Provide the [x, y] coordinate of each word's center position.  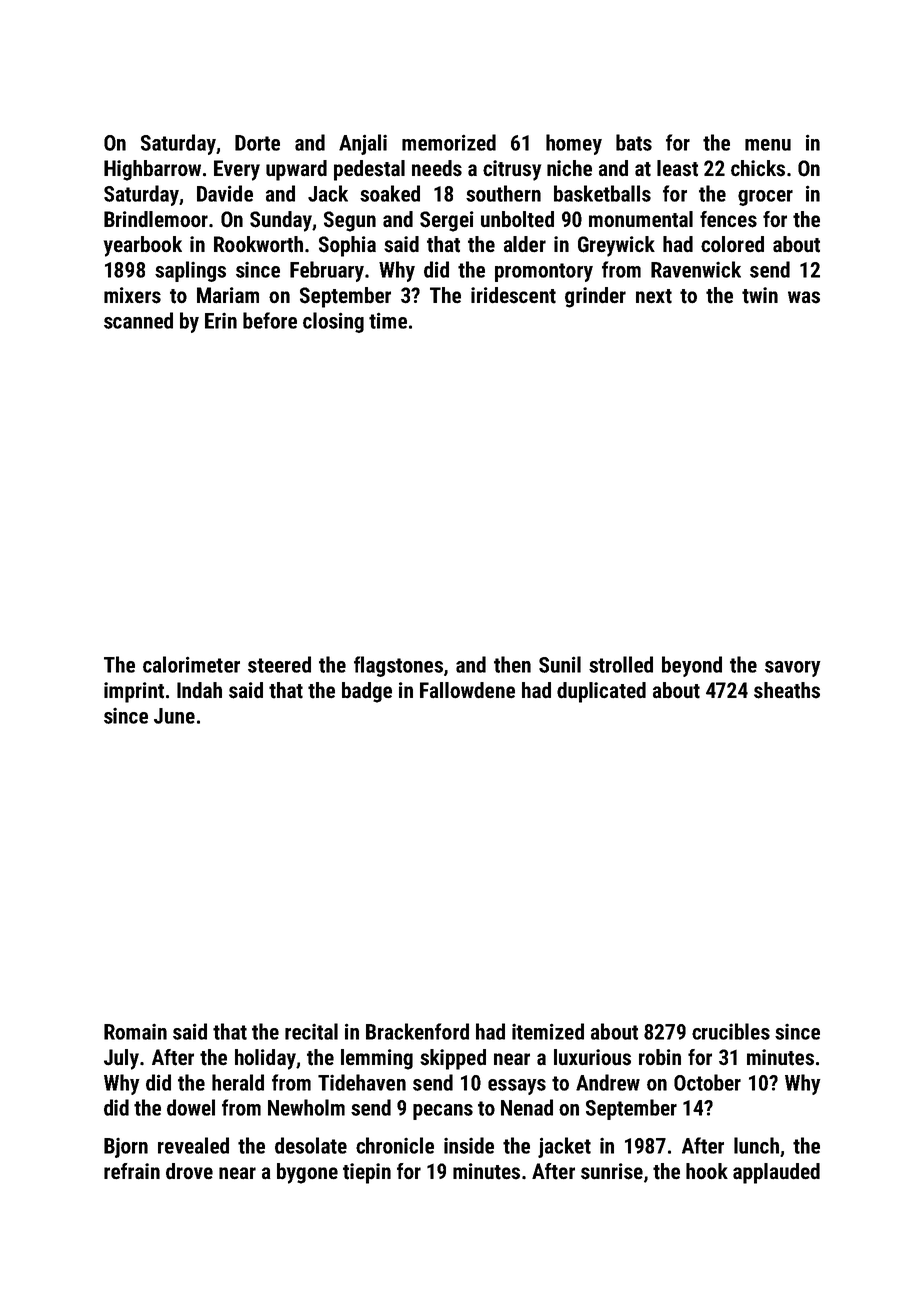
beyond [692, 666]
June [174, 716]
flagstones [398, 666]
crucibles [731, 1031]
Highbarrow [152, 170]
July [121, 1059]
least [677, 168]
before [270, 320]
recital [311, 1031]
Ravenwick [696, 269]
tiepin [367, 1173]
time [388, 320]
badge [367, 692]
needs [437, 168]
